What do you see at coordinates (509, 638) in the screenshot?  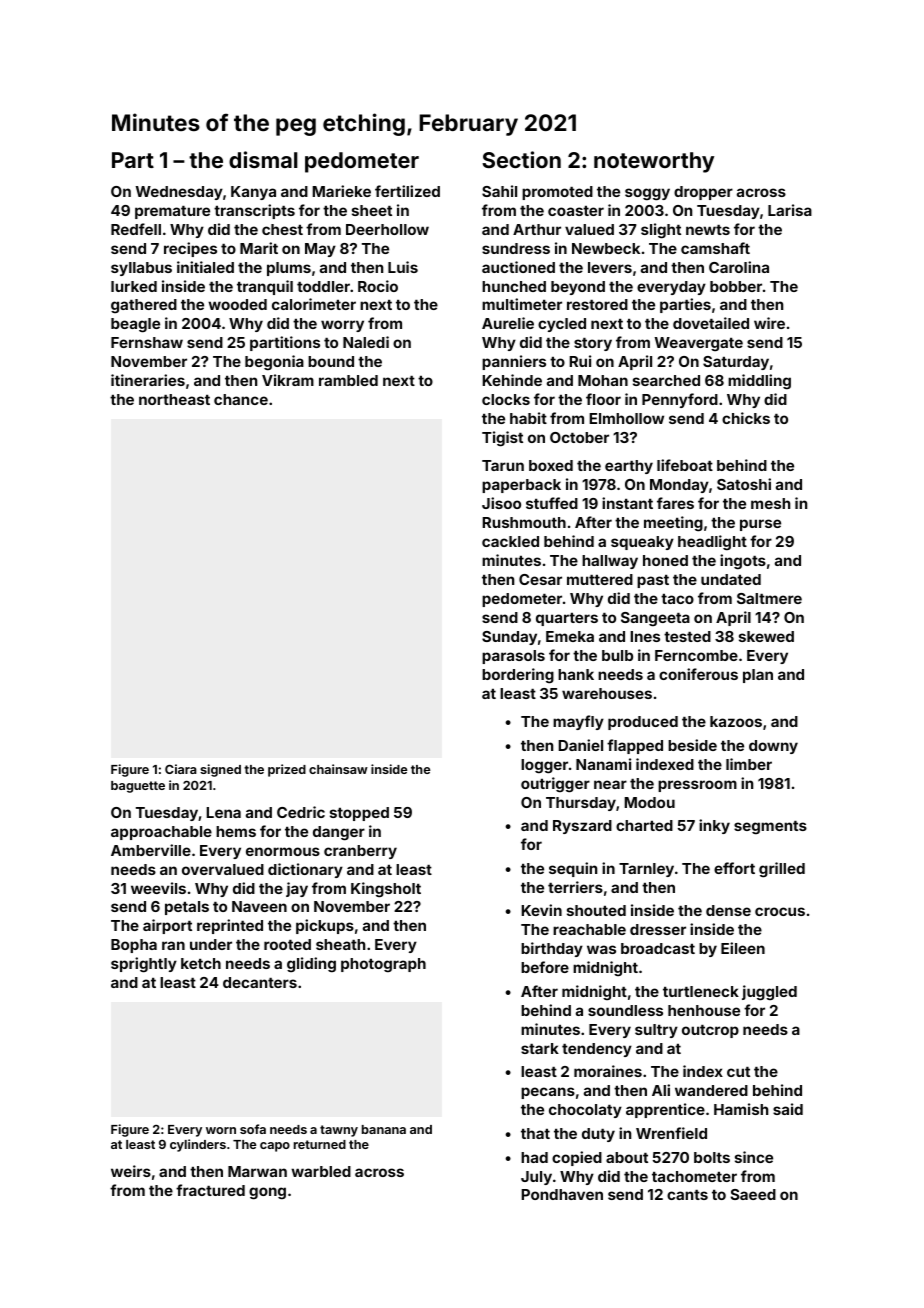 I see `Sunday` at bounding box center [509, 638].
